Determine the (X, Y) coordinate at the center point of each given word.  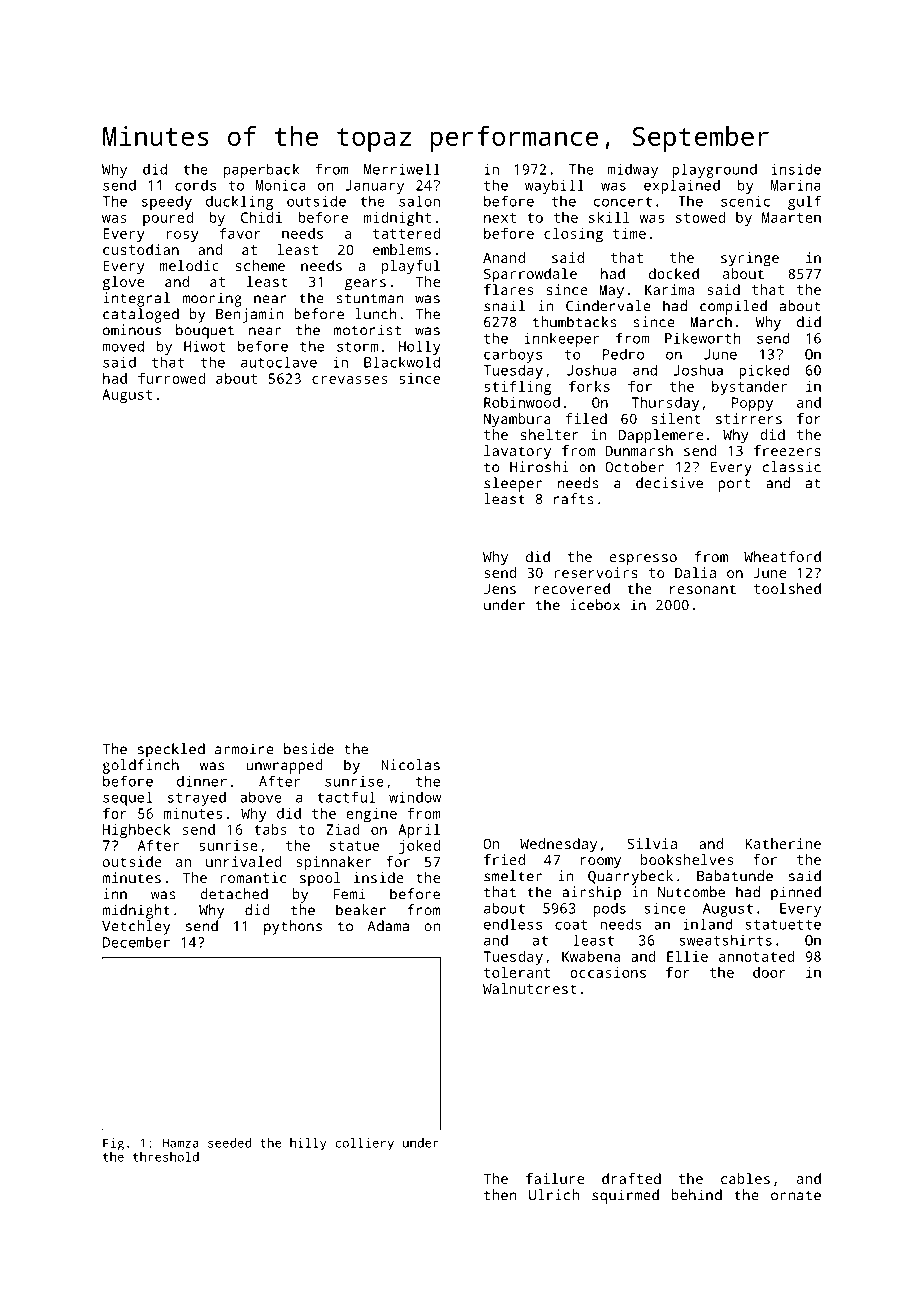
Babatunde (735, 876)
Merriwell (402, 169)
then (500, 1195)
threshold (166, 1157)
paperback (262, 170)
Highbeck (137, 831)
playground (714, 170)
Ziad (342, 829)
